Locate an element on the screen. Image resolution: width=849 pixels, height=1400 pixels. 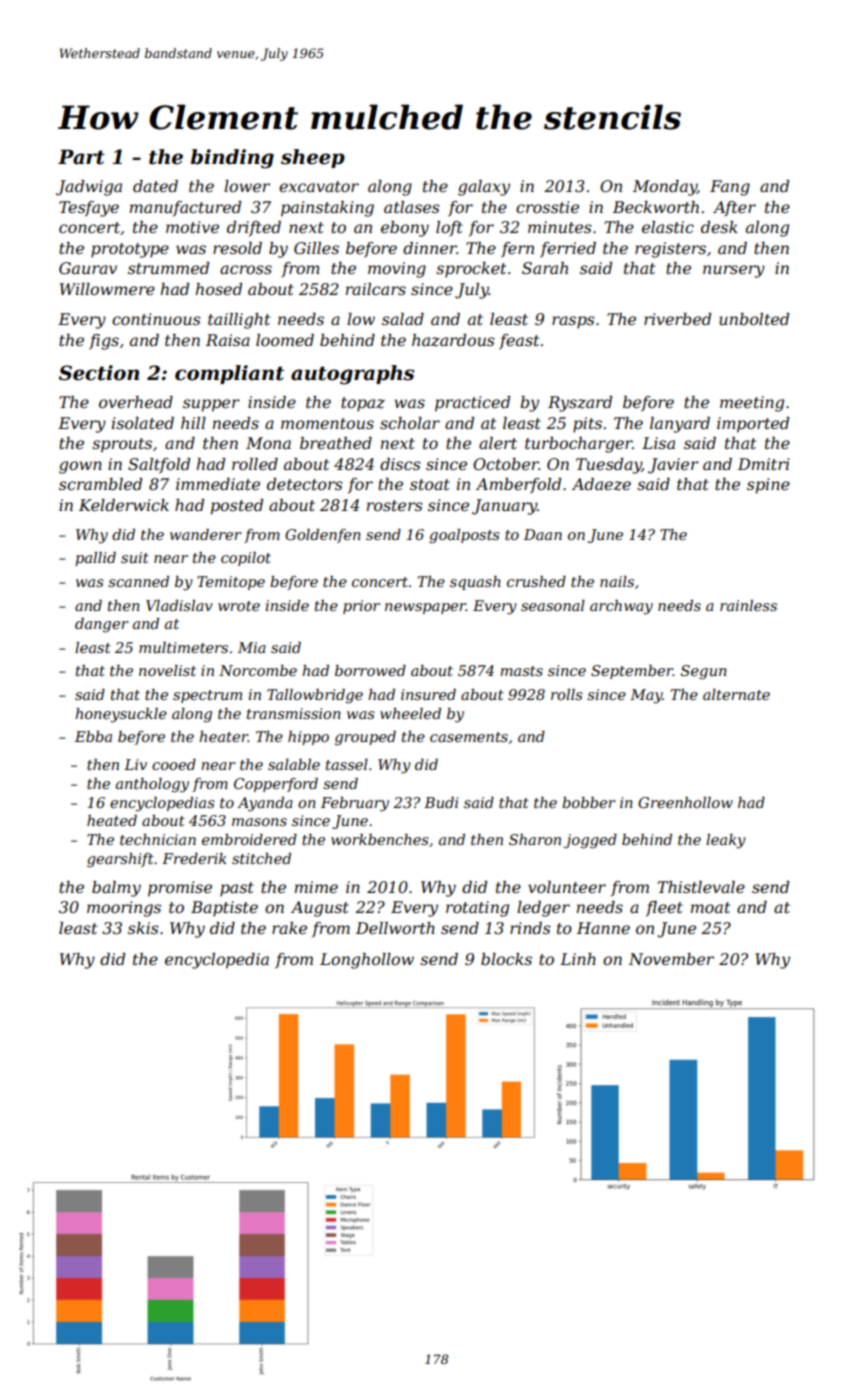
Jadwiga is located at coordinates (89, 188).
